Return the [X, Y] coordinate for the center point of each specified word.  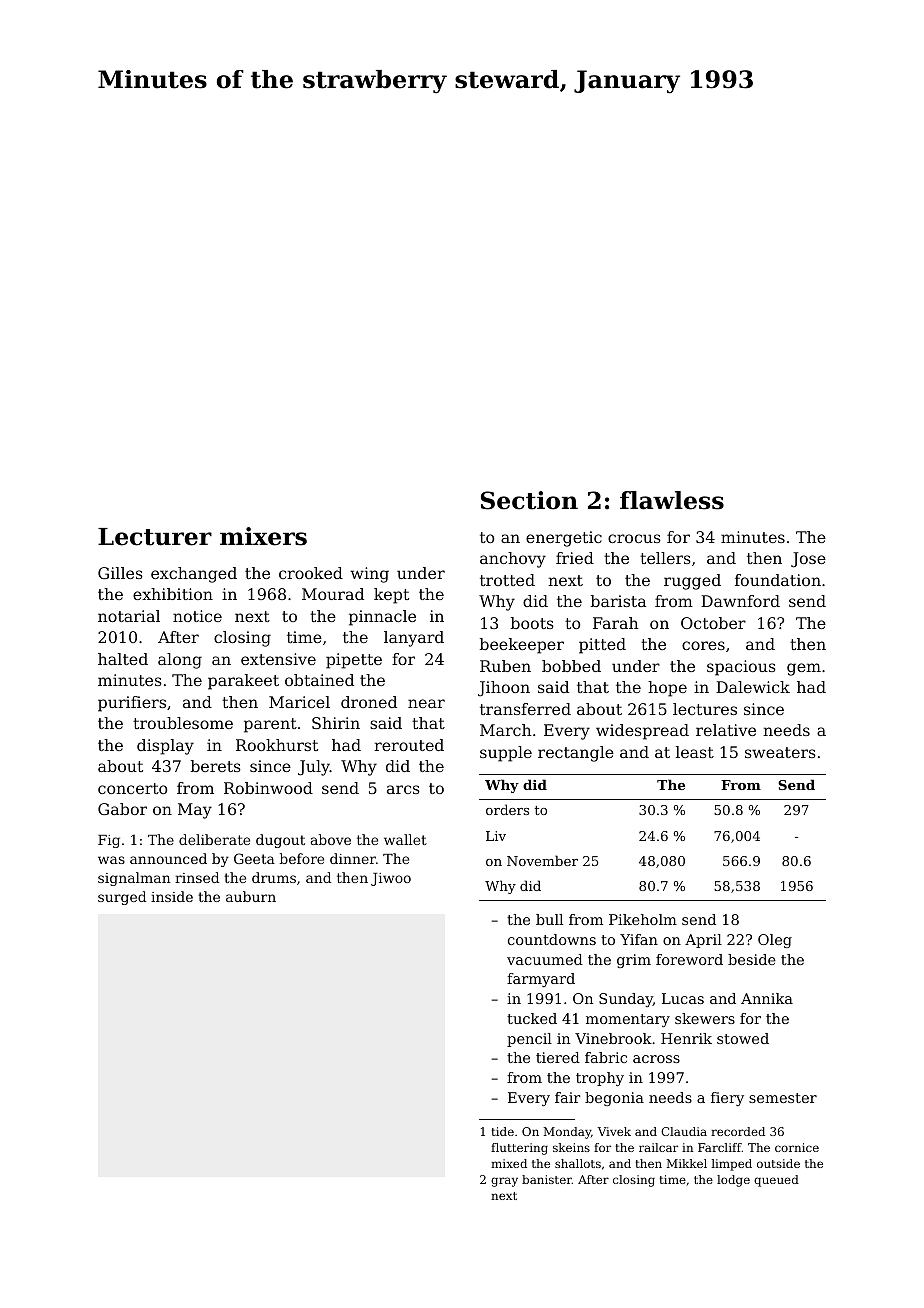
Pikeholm [643, 919]
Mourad [333, 594]
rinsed [197, 877]
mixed [509, 1163]
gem [804, 669]
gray [504, 1182]
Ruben [505, 666]
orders [507, 809]
